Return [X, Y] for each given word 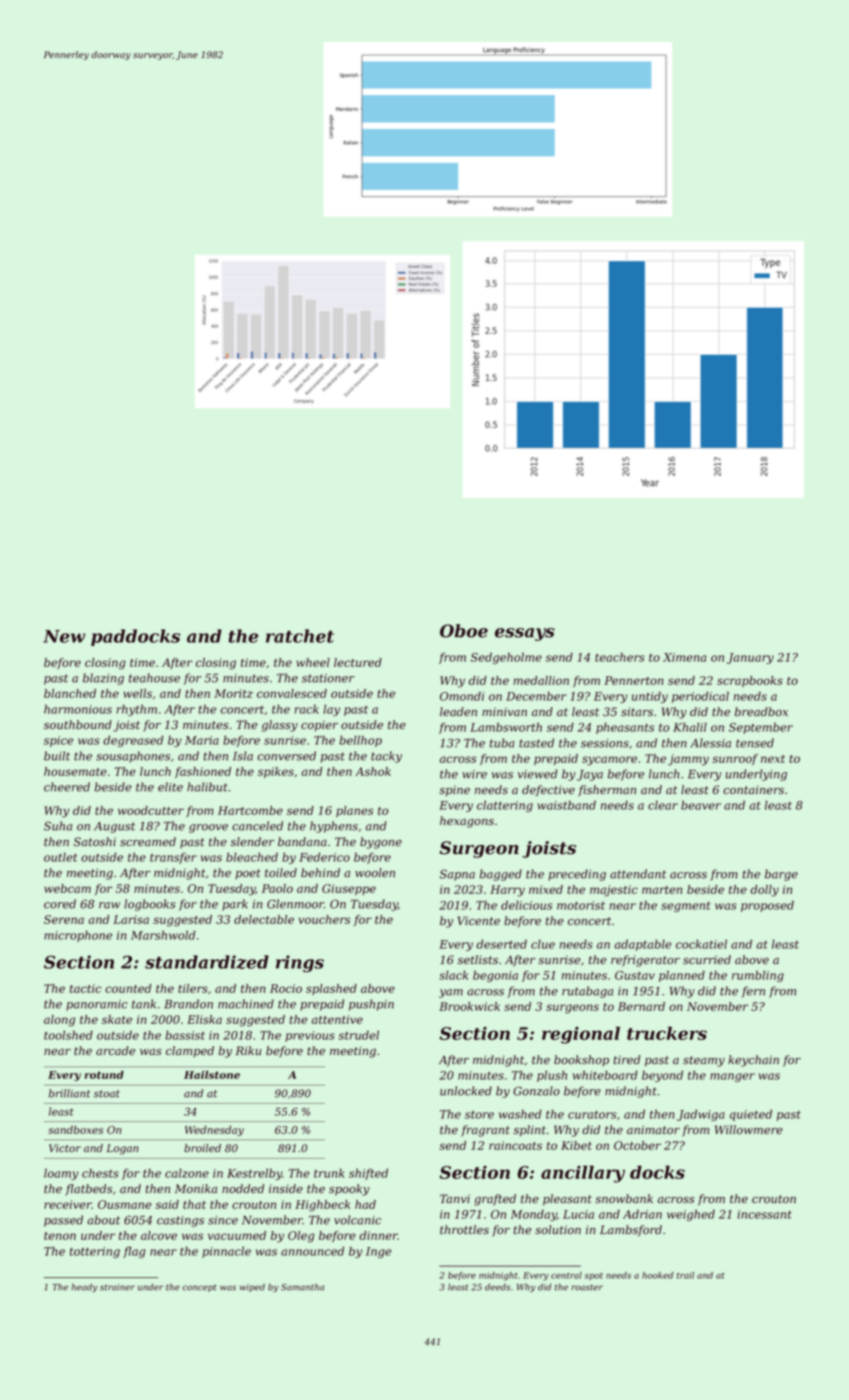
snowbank [624, 1199]
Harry [507, 891]
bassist [185, 1035]
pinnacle [226, 1252]
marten [662, 890]
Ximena [685, 657]
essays [525, 634]
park [235, 905]
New [64, 636]
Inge [378, 1252]
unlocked [466, 1091]
